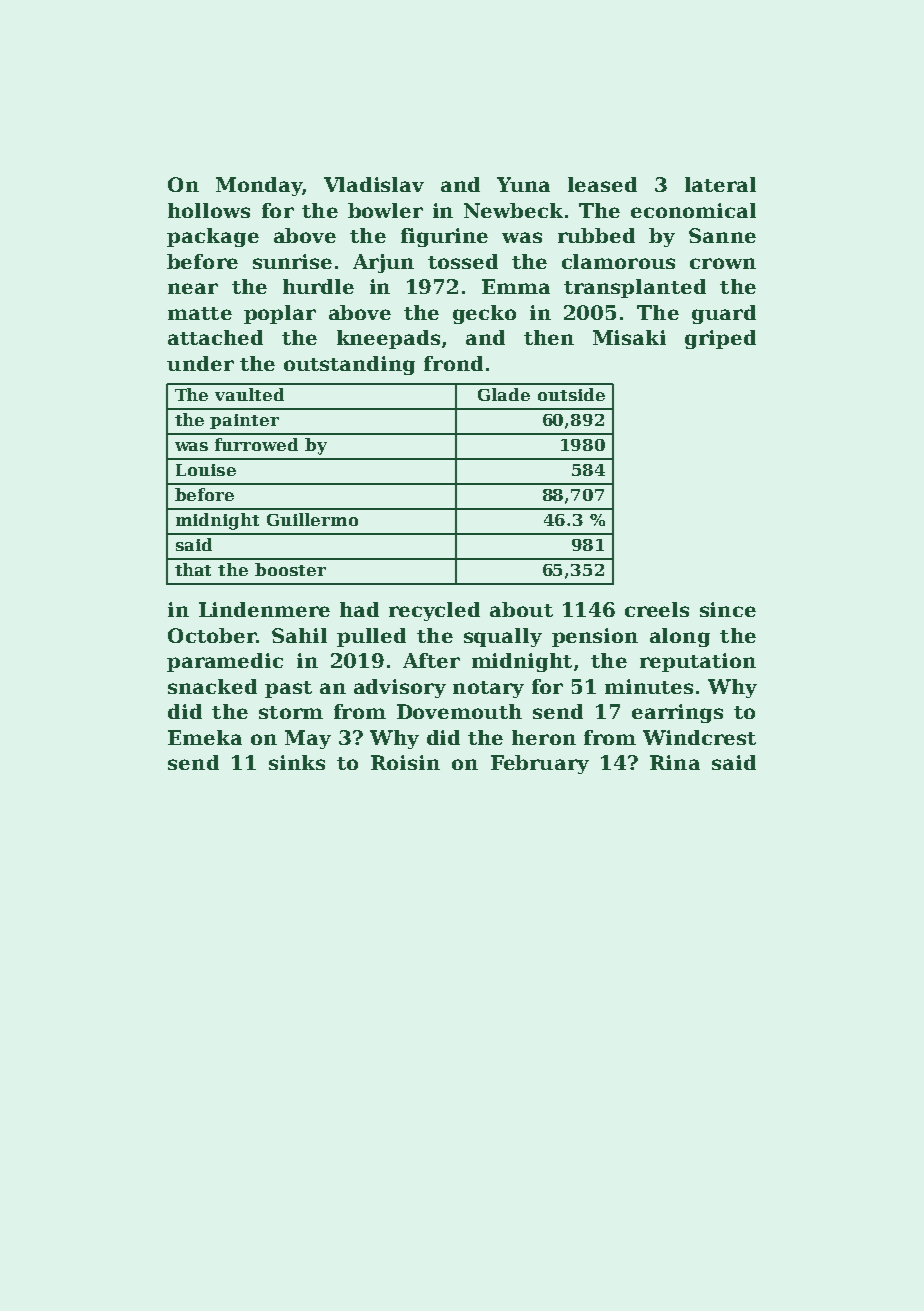  What do you see at coordinates (359, 609) in the screenshot?
I see `had` at bounding box center [359, 609].
